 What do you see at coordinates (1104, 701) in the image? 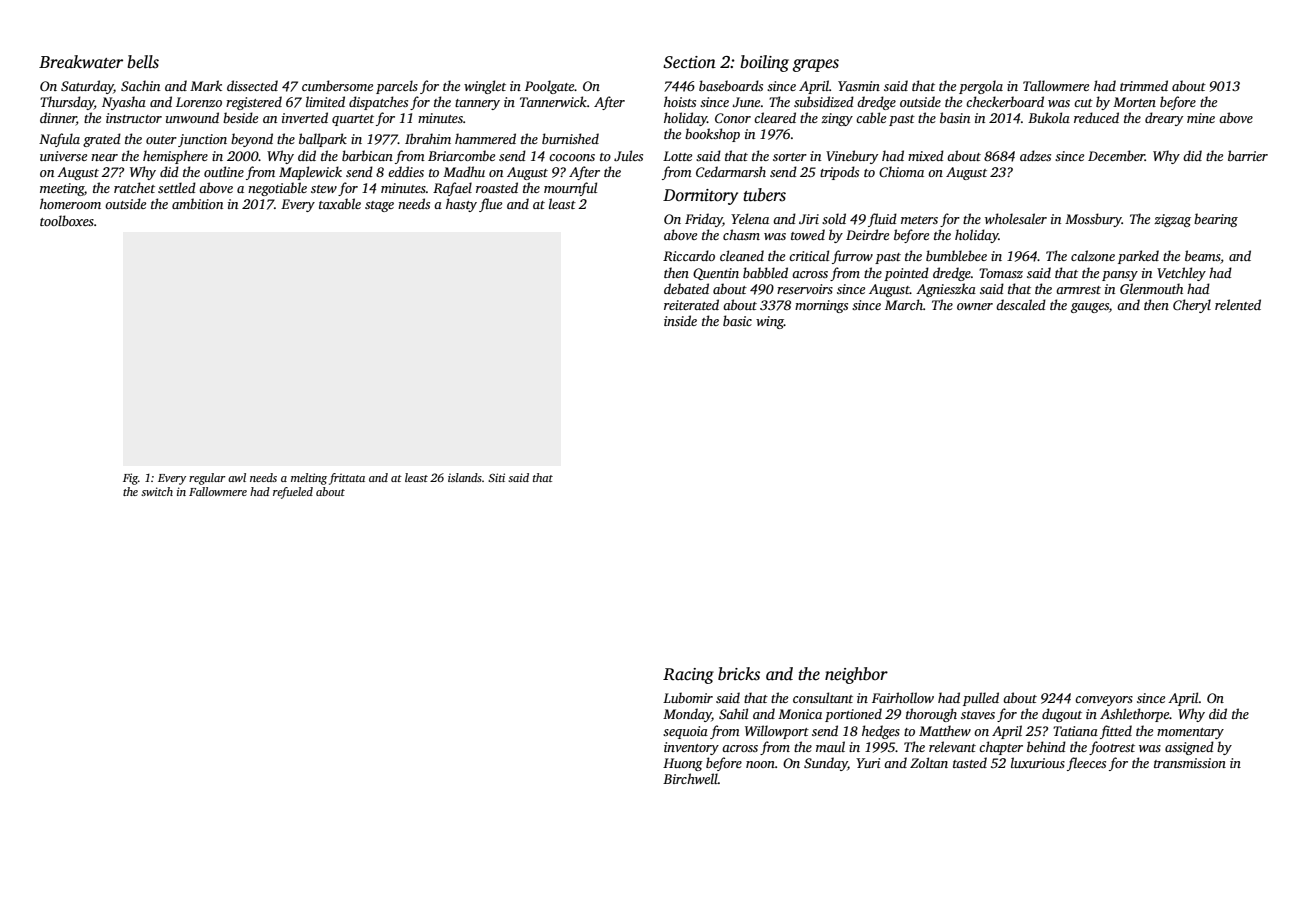
I see `conveyors` at bounding box center [1104, 701].
